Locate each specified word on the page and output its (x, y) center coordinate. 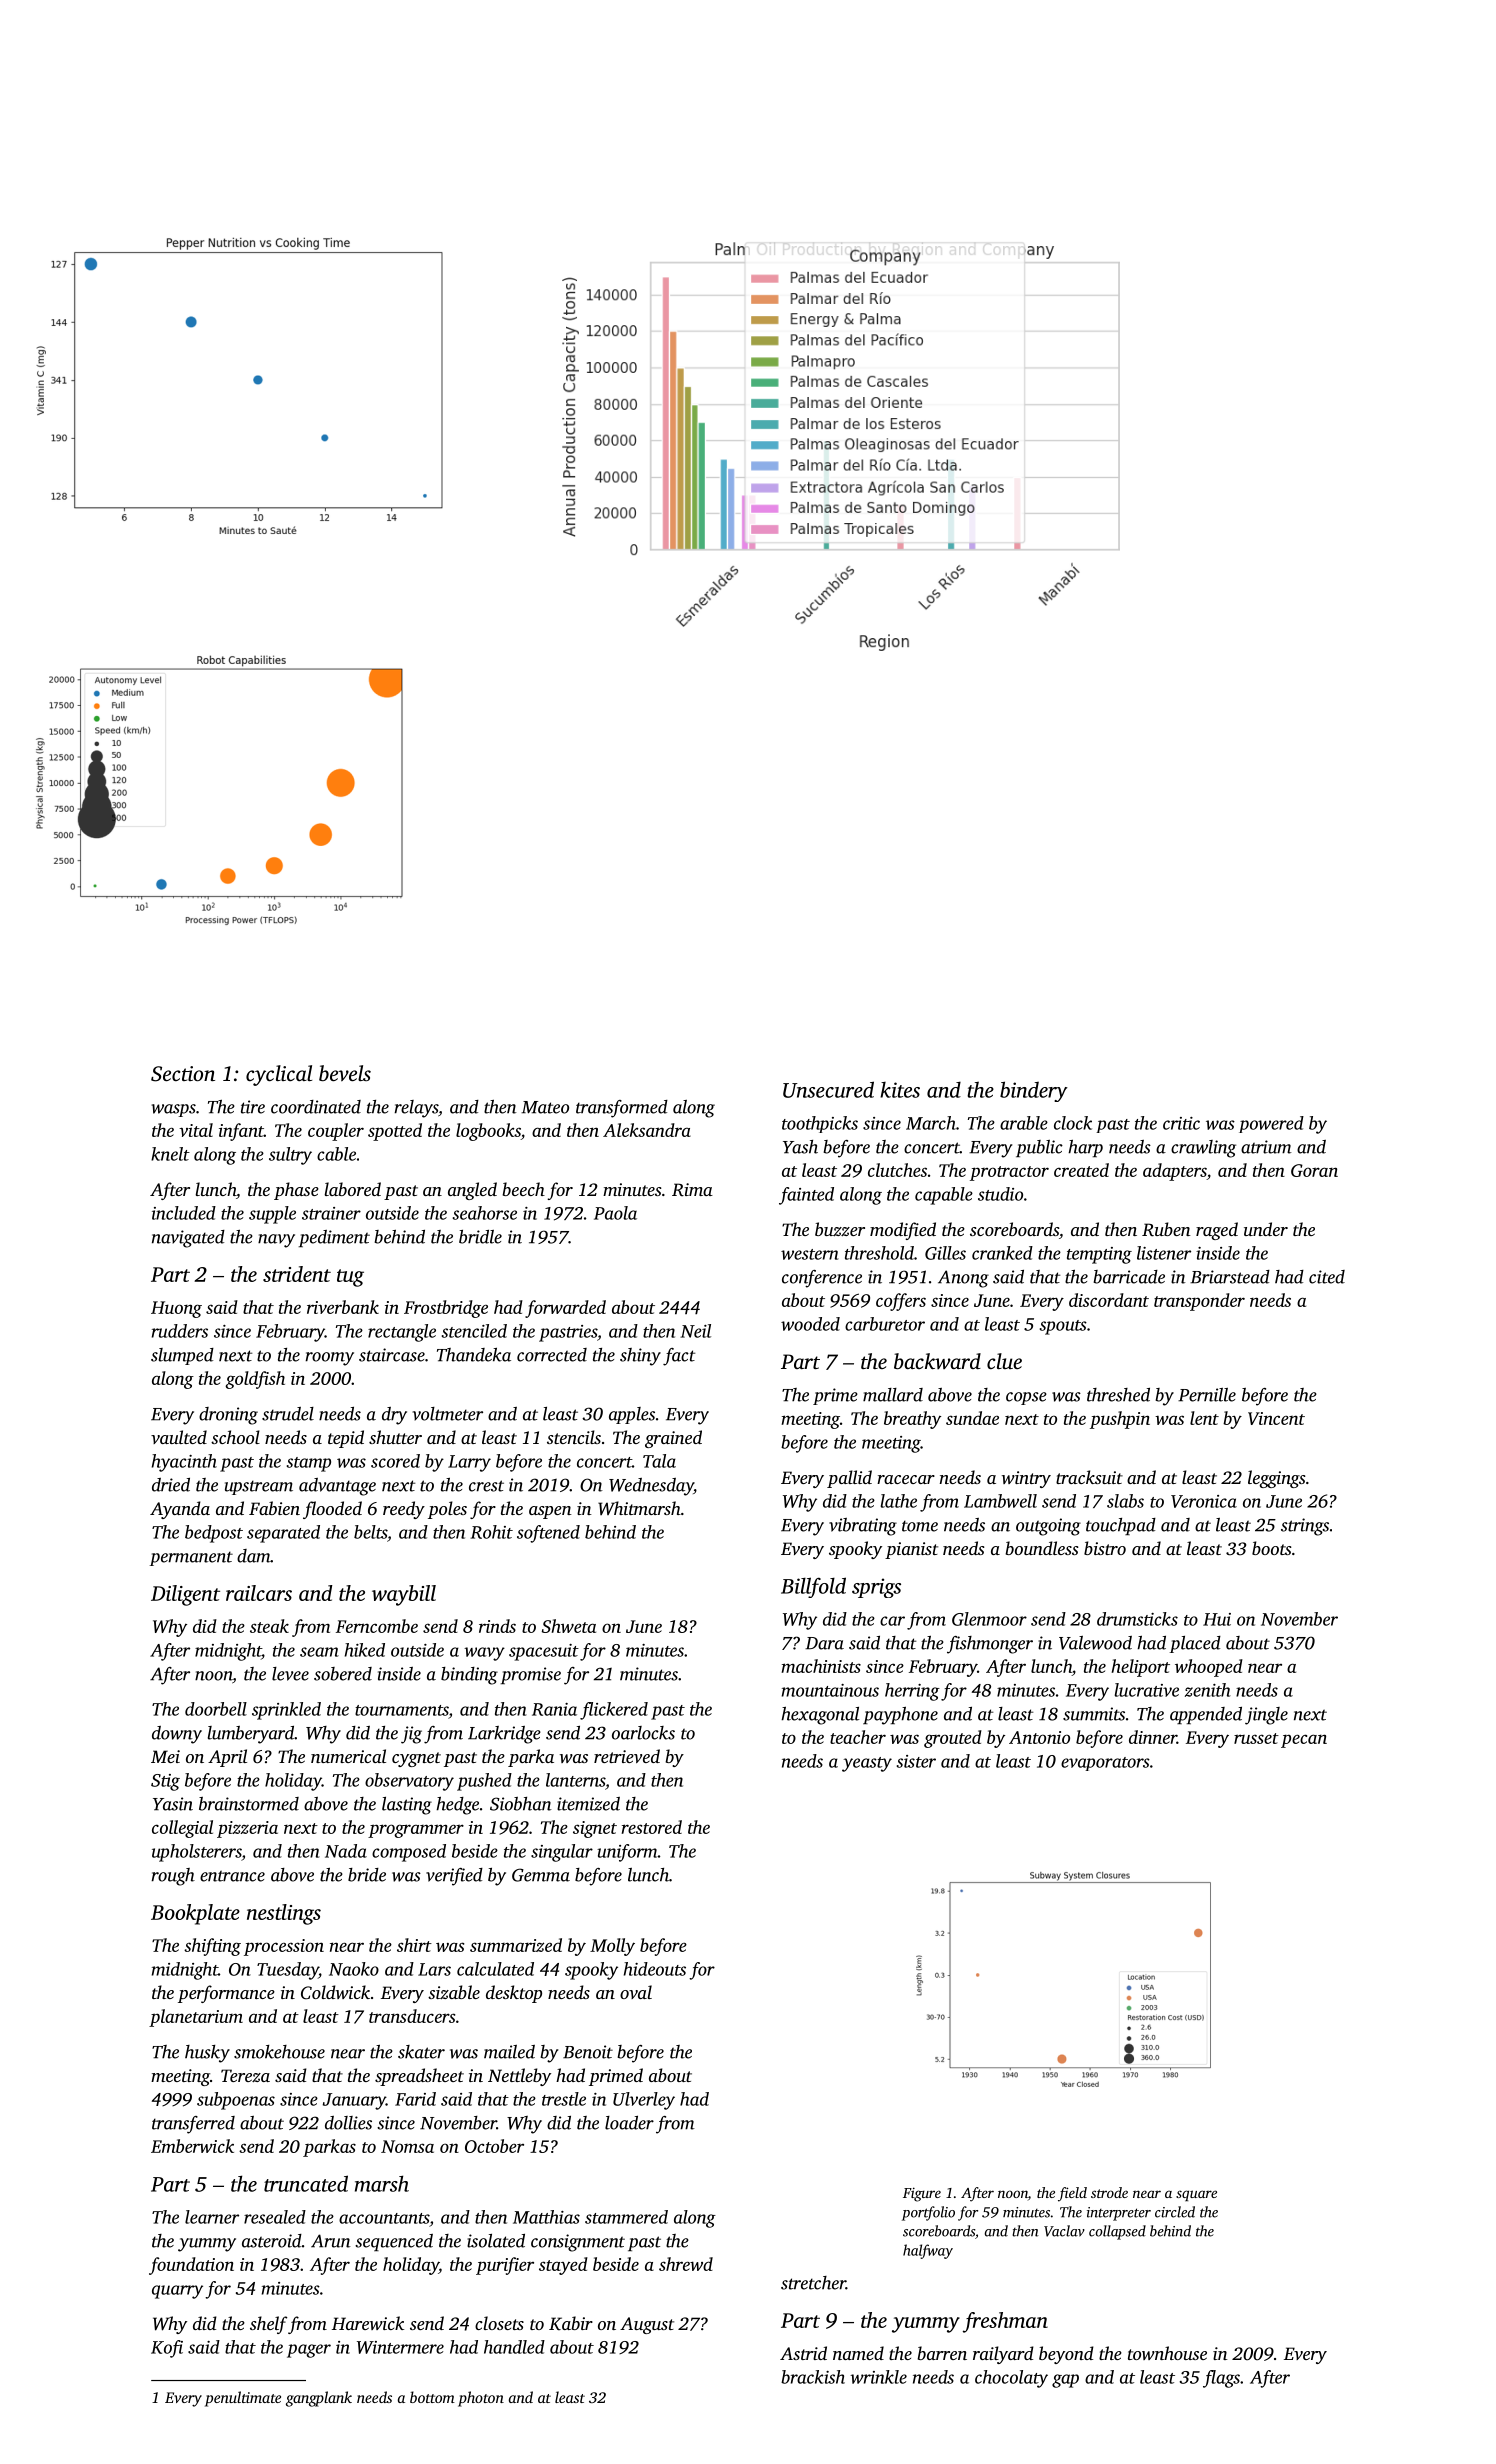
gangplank (319, 2399)
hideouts (655, 1969)
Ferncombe (377, 1626)
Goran (1314, 1170)
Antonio (1039, 1737)
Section (183, 1074)
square (1196, 2195)
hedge (457, 1806)
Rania (554, 1709)
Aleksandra (647, 1130)
